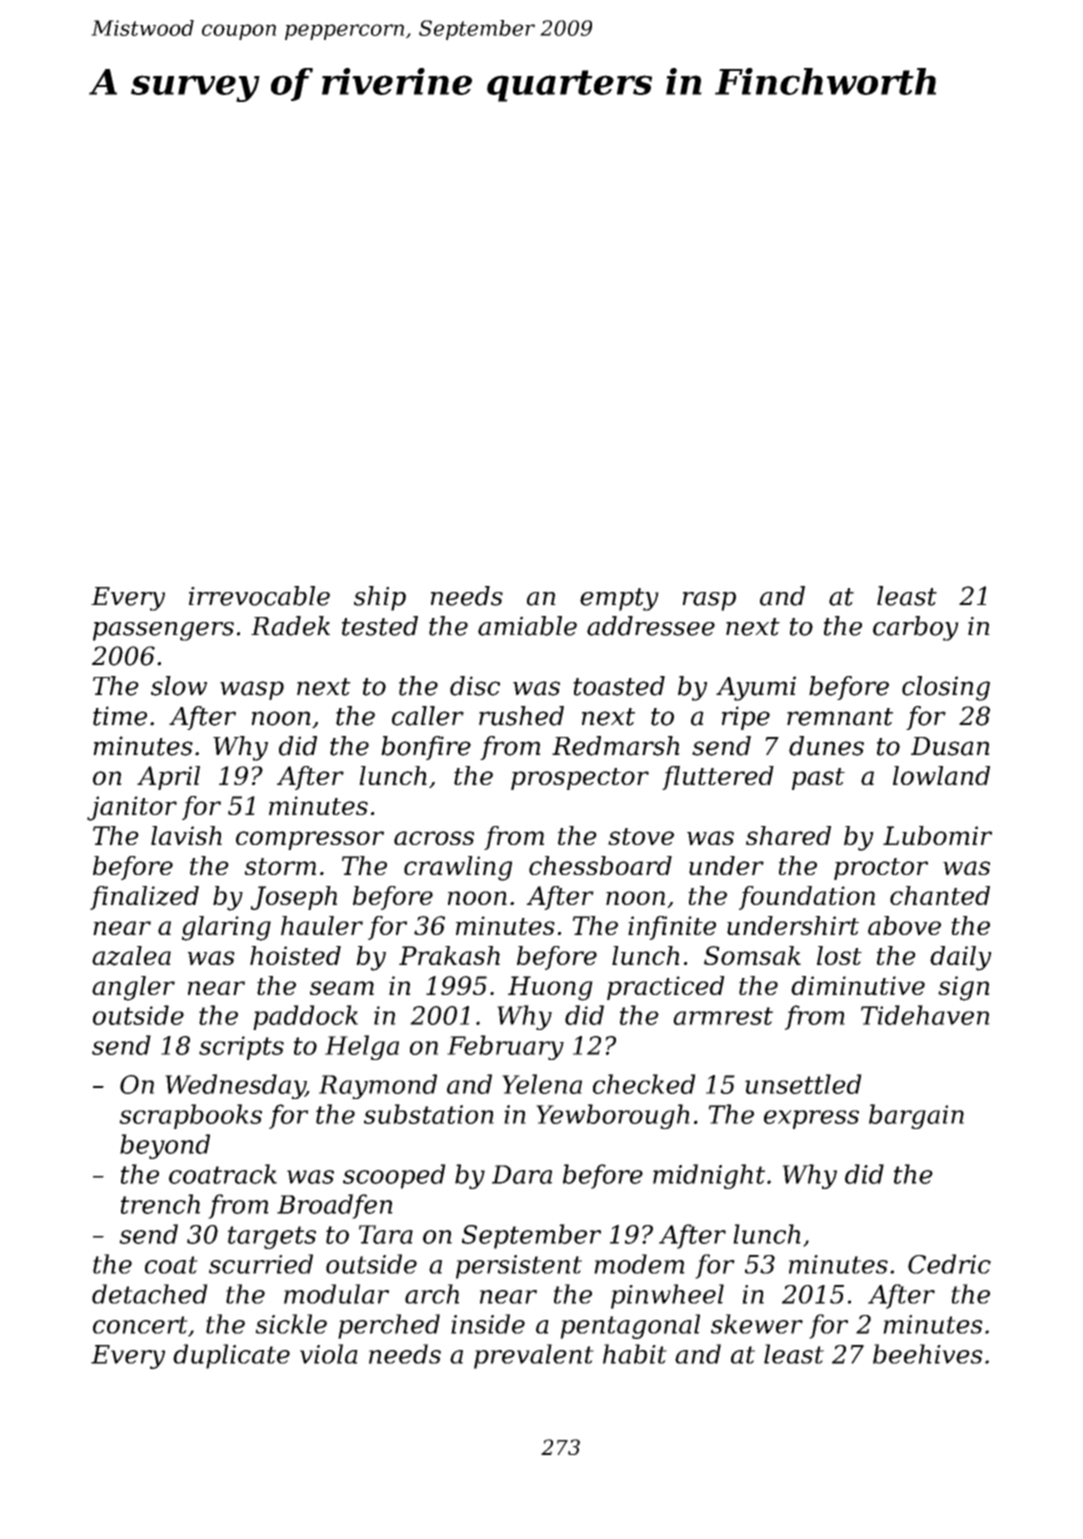 The height and width of the screenshot is (1539, 1083). Describe the element at coordinates (709, 1176) in the screenshot. I see `midnight` at that location.
